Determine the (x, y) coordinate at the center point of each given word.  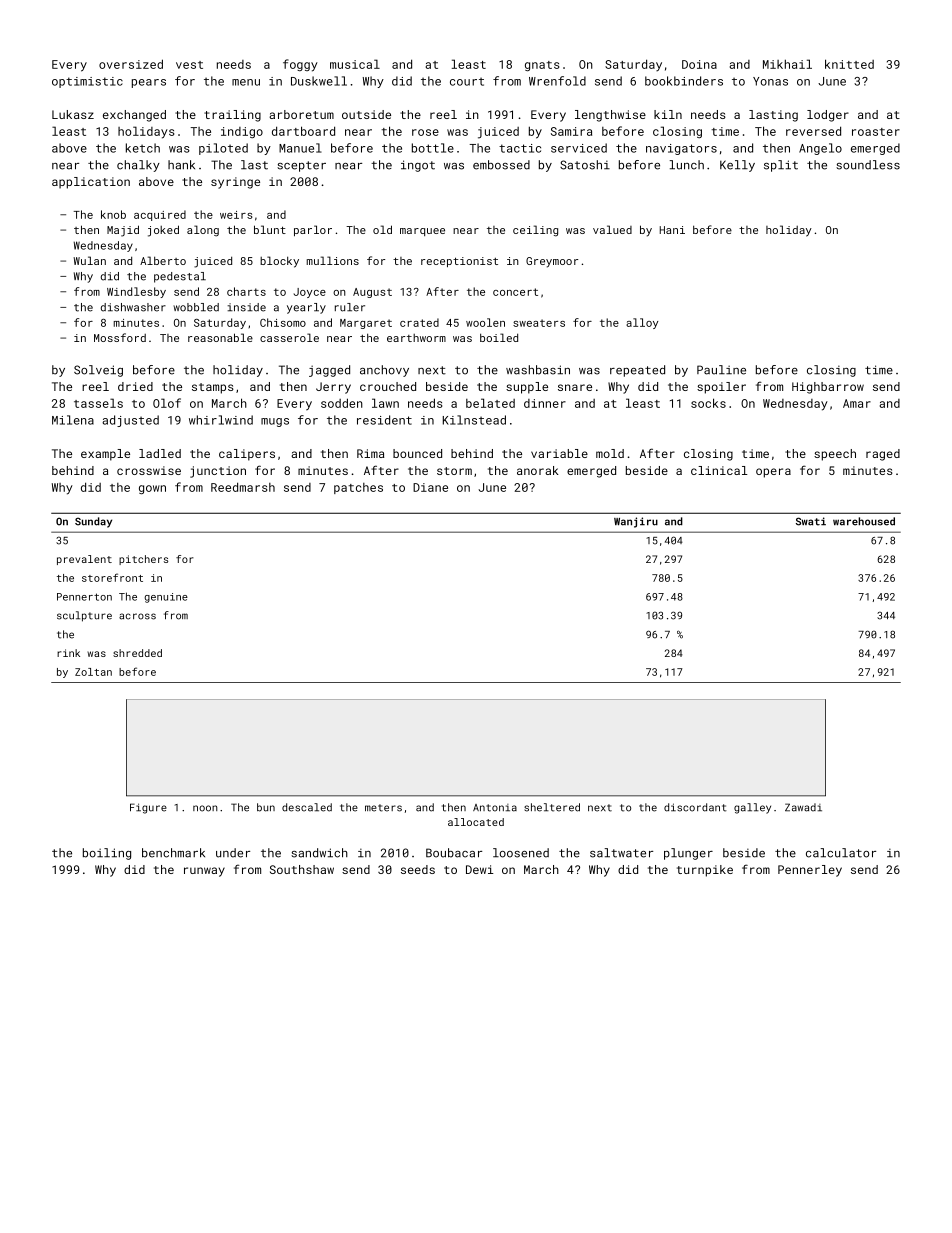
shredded (137, 653)
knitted (849, 64)
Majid (123, 231)
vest (189, 65)
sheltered (552, 807)
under (233, 853)
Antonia (495, 808)
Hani (672, 230)
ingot (418, 166)
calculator (841, 853)
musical (355, 64)
